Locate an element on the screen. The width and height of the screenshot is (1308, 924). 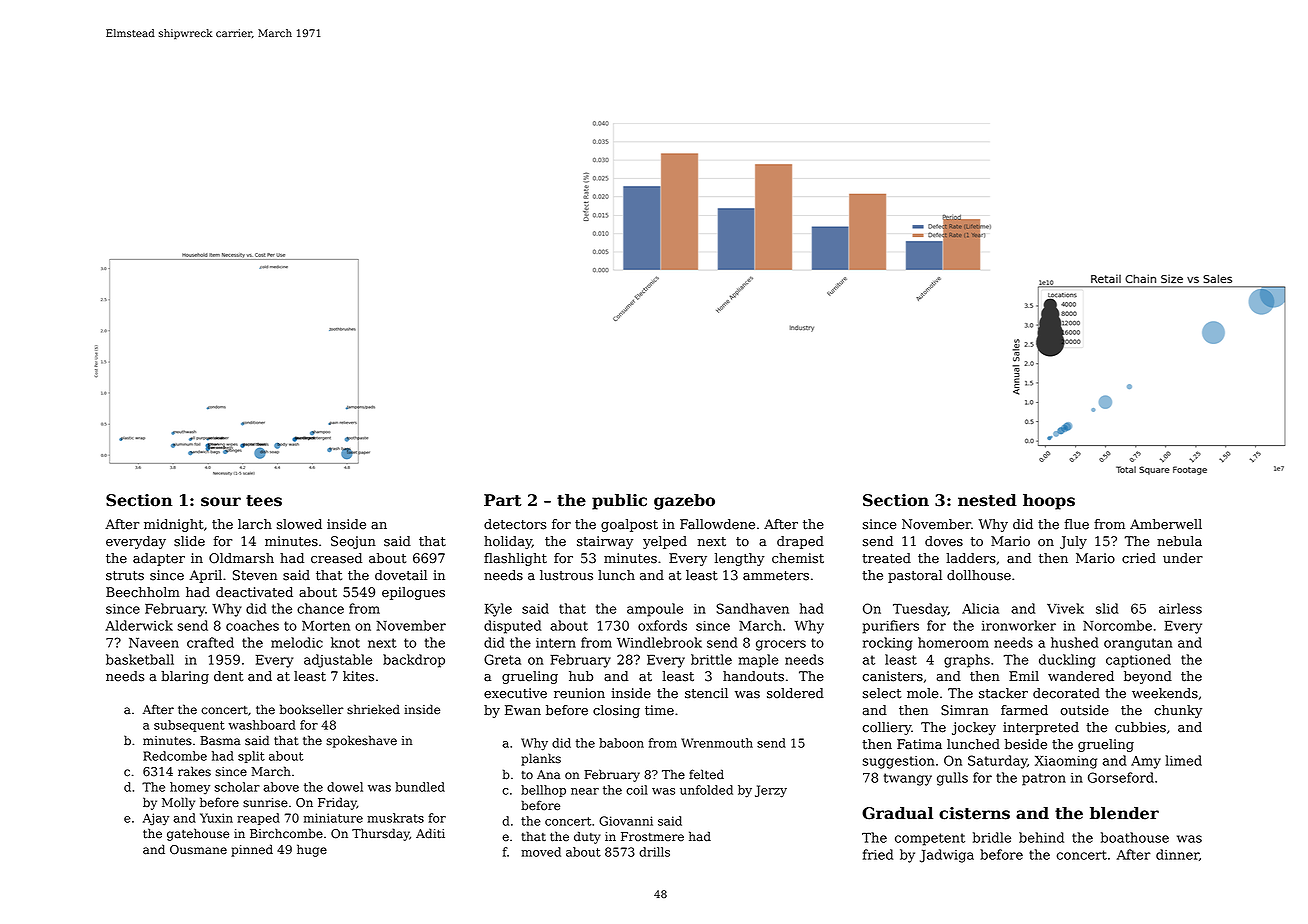
knot is located at coordinates (345, 642).
